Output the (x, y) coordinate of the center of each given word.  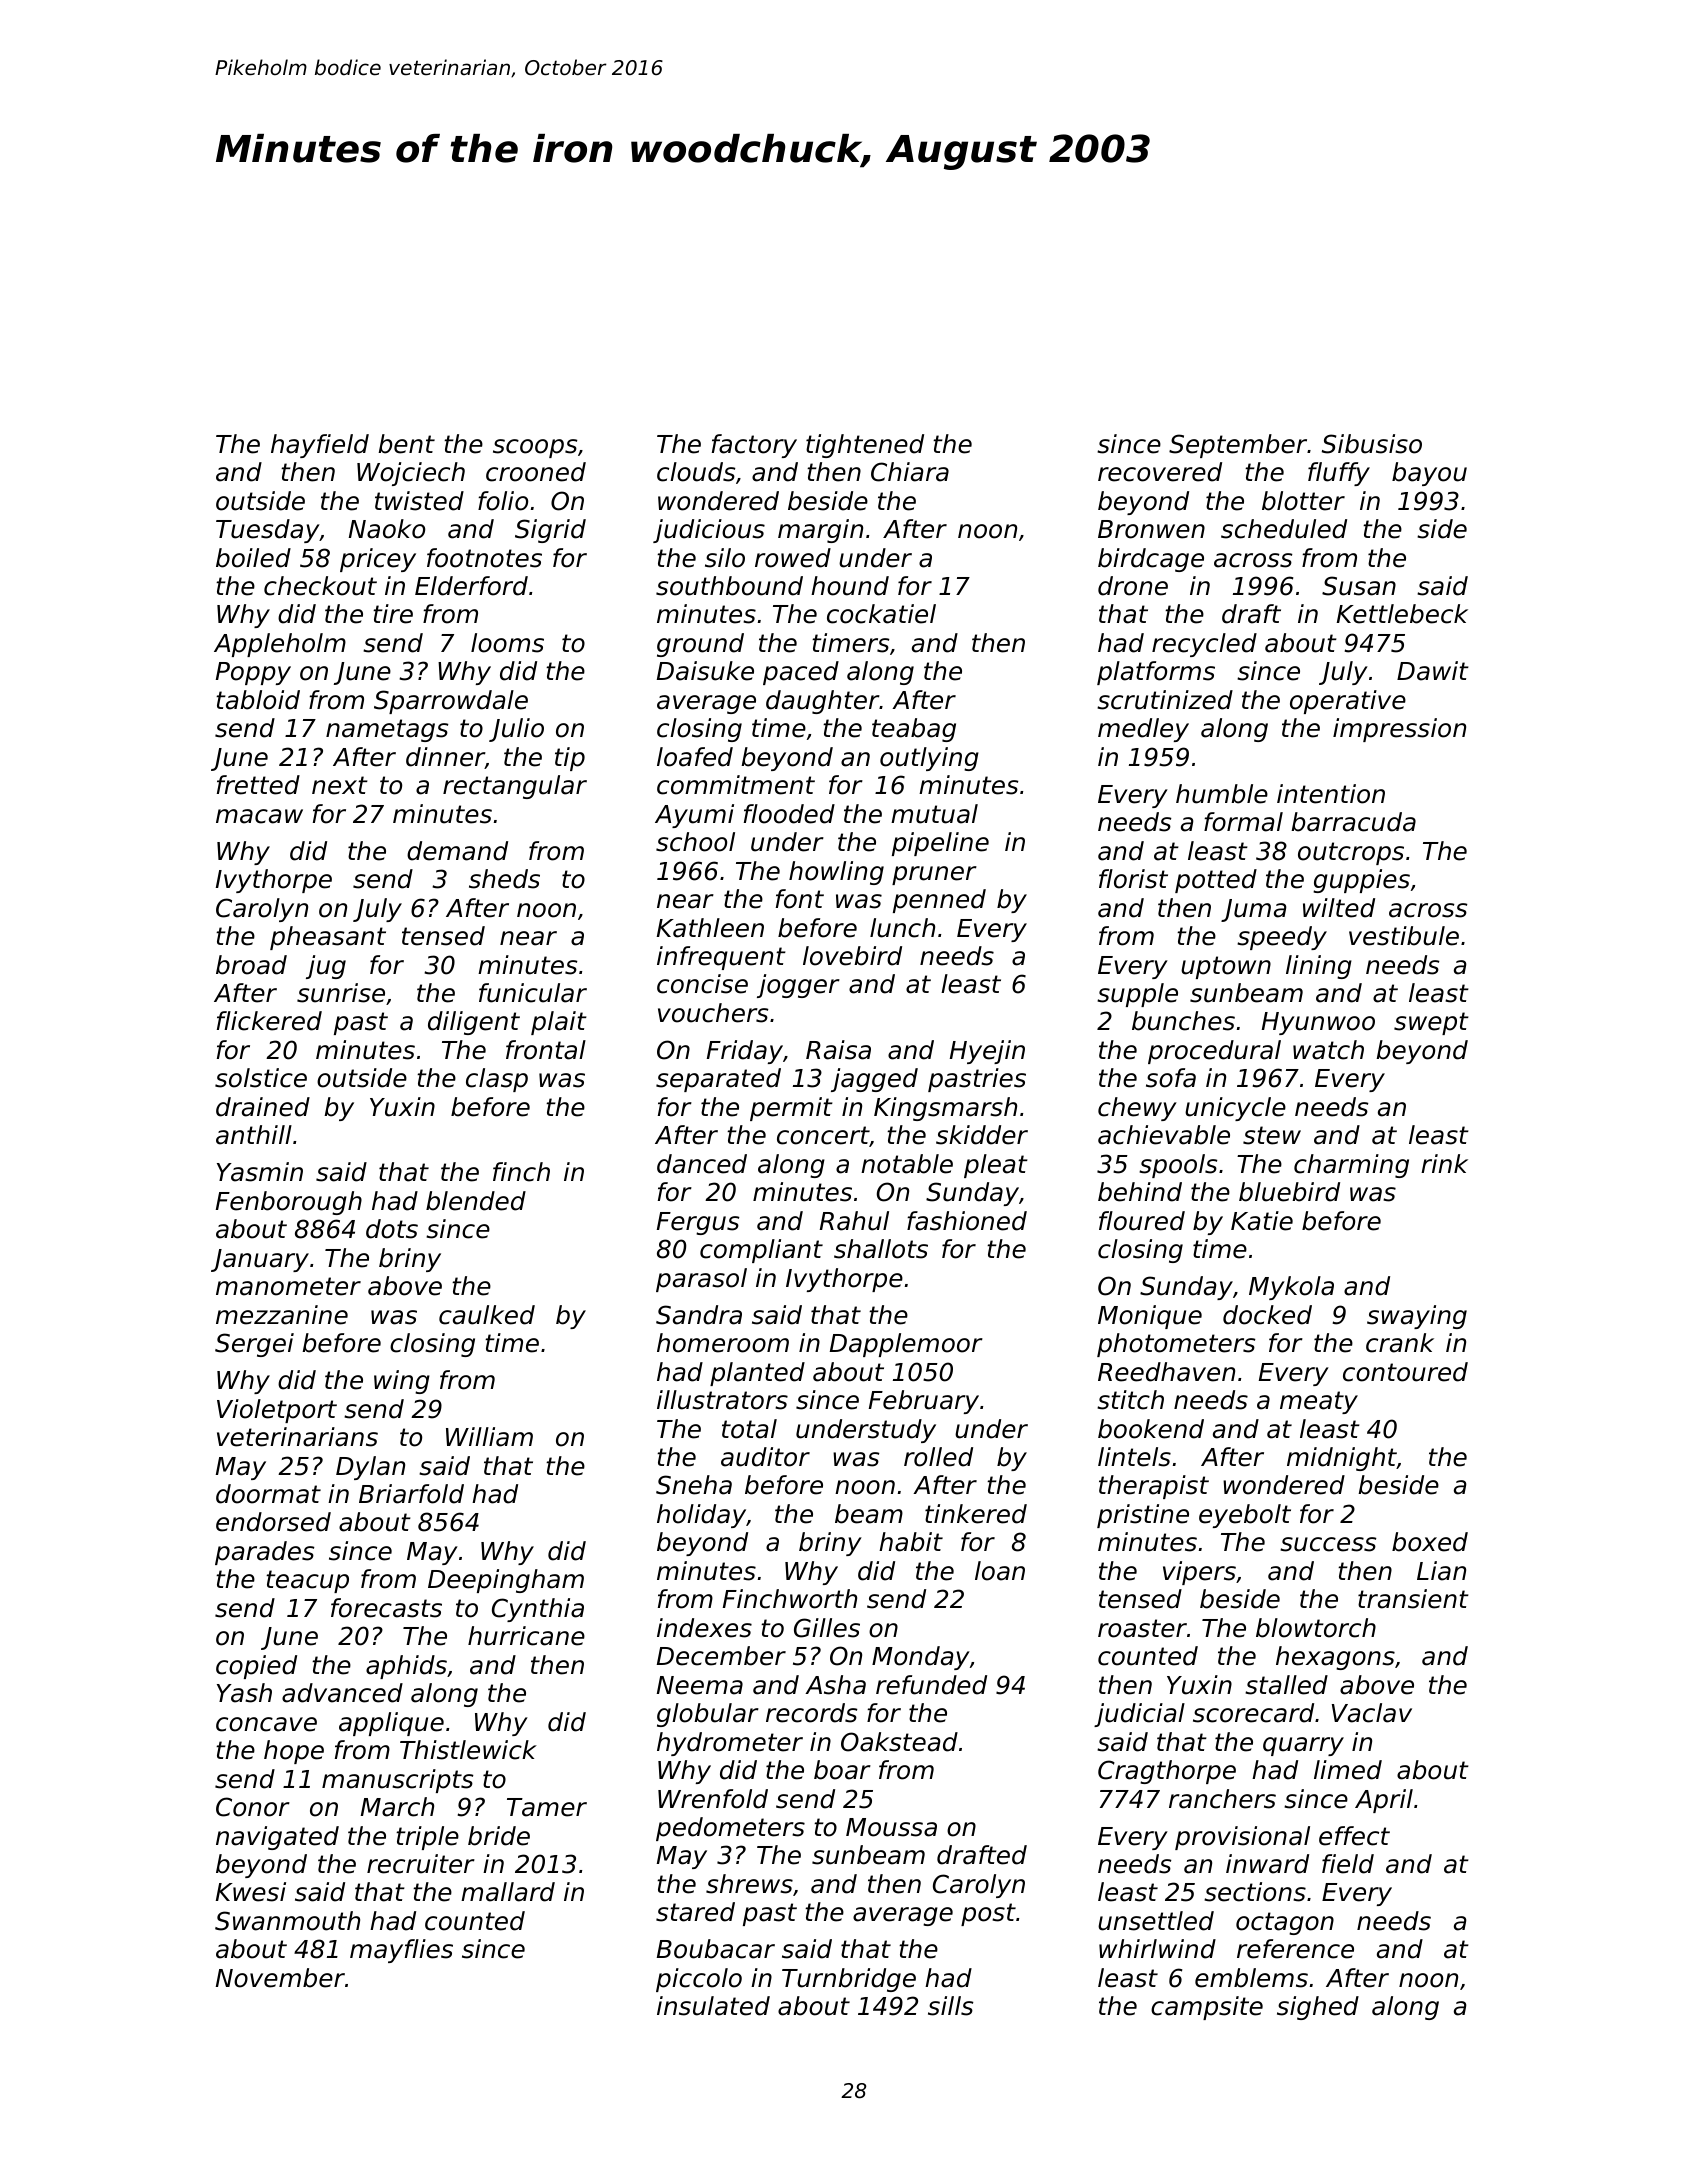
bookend (1151, 1429)
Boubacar (716, 1949)
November (280, 1978)
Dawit (1433, 671)
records (811, 1713)
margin (820, 531)
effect (1354, 1836)
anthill (254, 1135)
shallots (881, 1249)
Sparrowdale (451, 702)
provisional (1242, 1838)
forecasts (386, 1608)
